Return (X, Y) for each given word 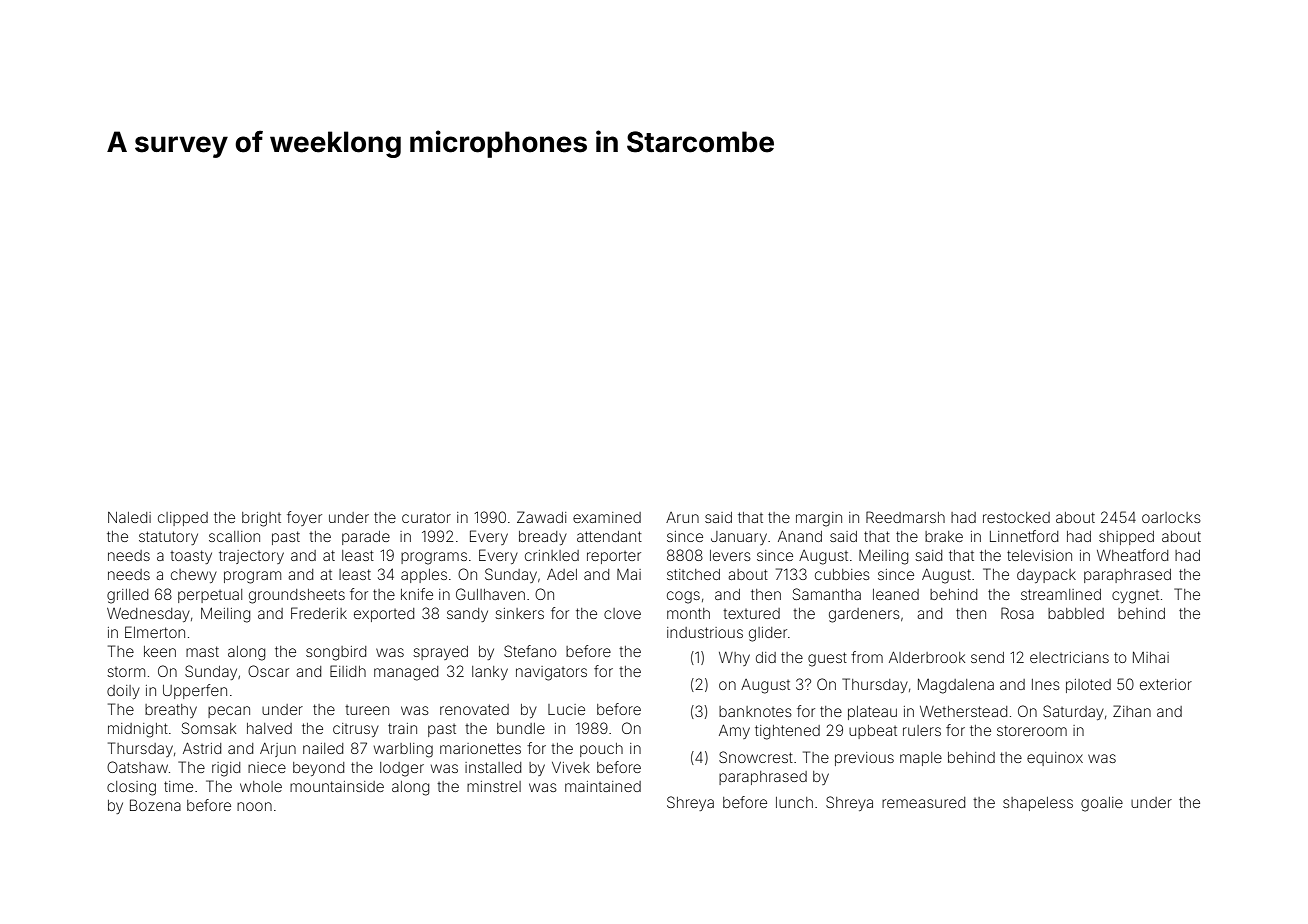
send (987, 657)
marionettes (480, 748)
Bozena (155, 805)
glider (768, 634)
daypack (1046, 576)
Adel (562, 574)
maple (921, 759)
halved (269, 728)
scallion (234, 536)
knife (417, 594)
